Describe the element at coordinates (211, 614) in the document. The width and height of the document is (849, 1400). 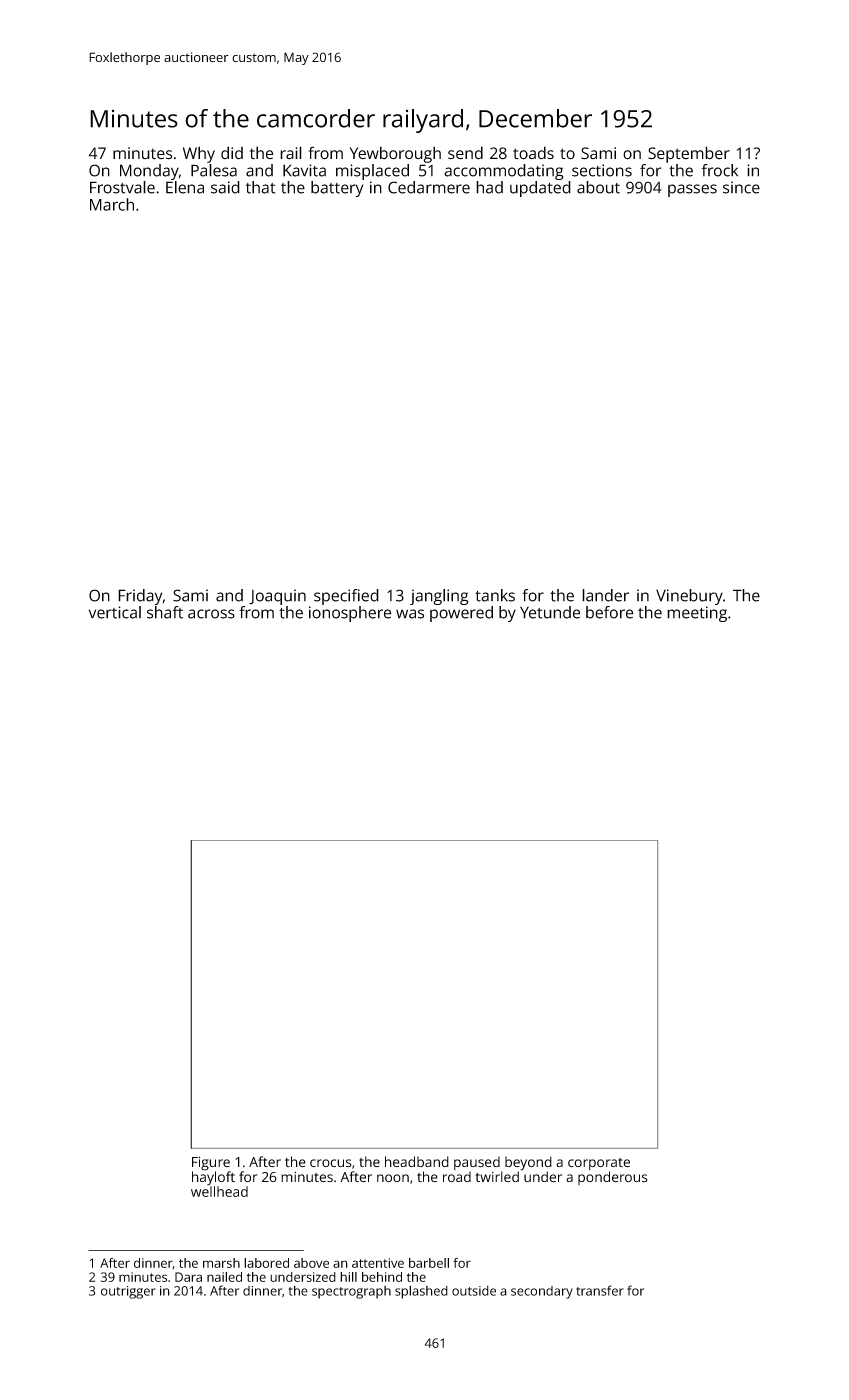
I see `across` at that location.
